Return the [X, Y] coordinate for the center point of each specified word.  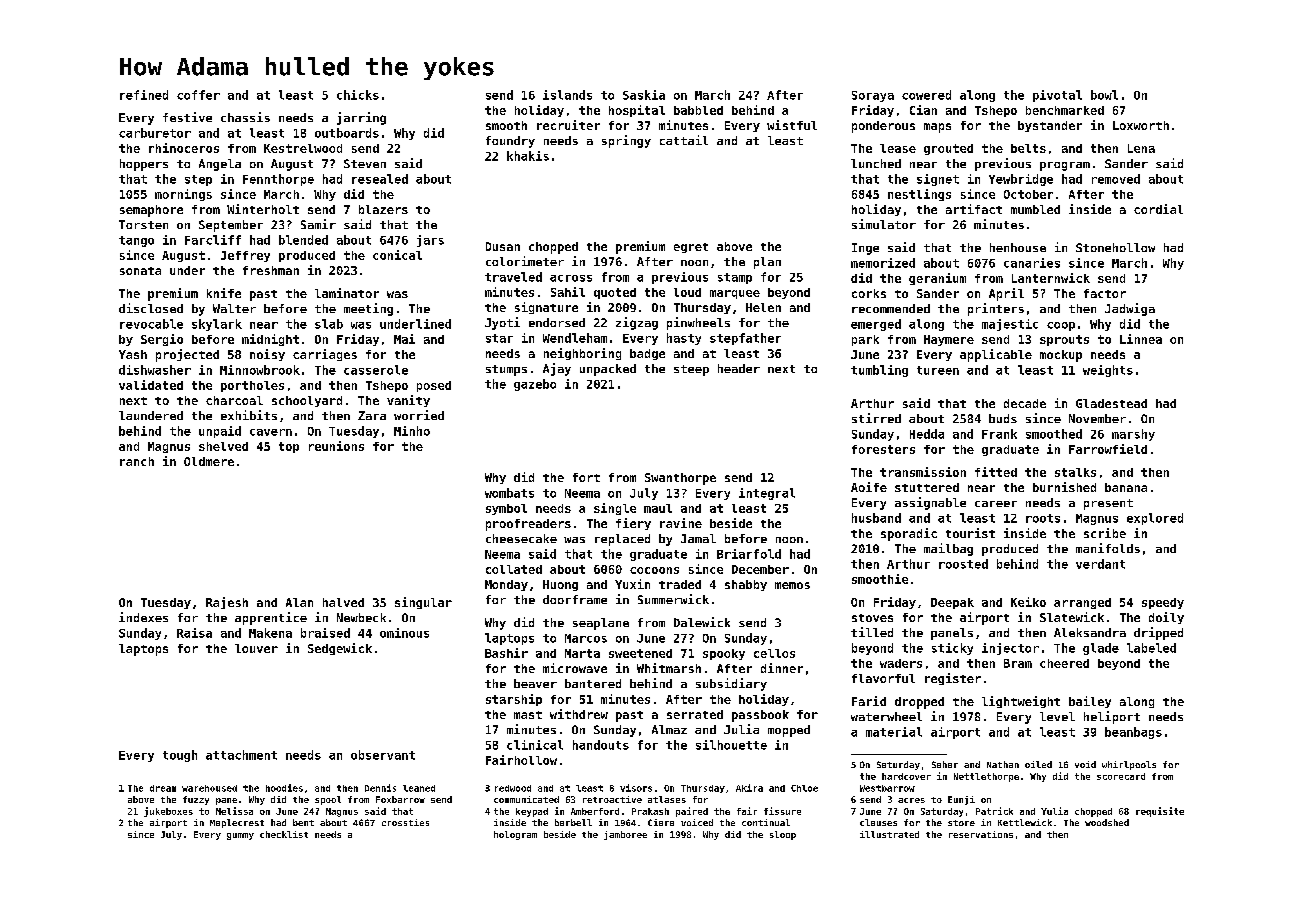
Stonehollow [1115, 247]
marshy [1133, 435]
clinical [535, 745]
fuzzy [196, 800]
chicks [358, 95]
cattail [684, 140]
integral [767, 494]
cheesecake [521, 538]
